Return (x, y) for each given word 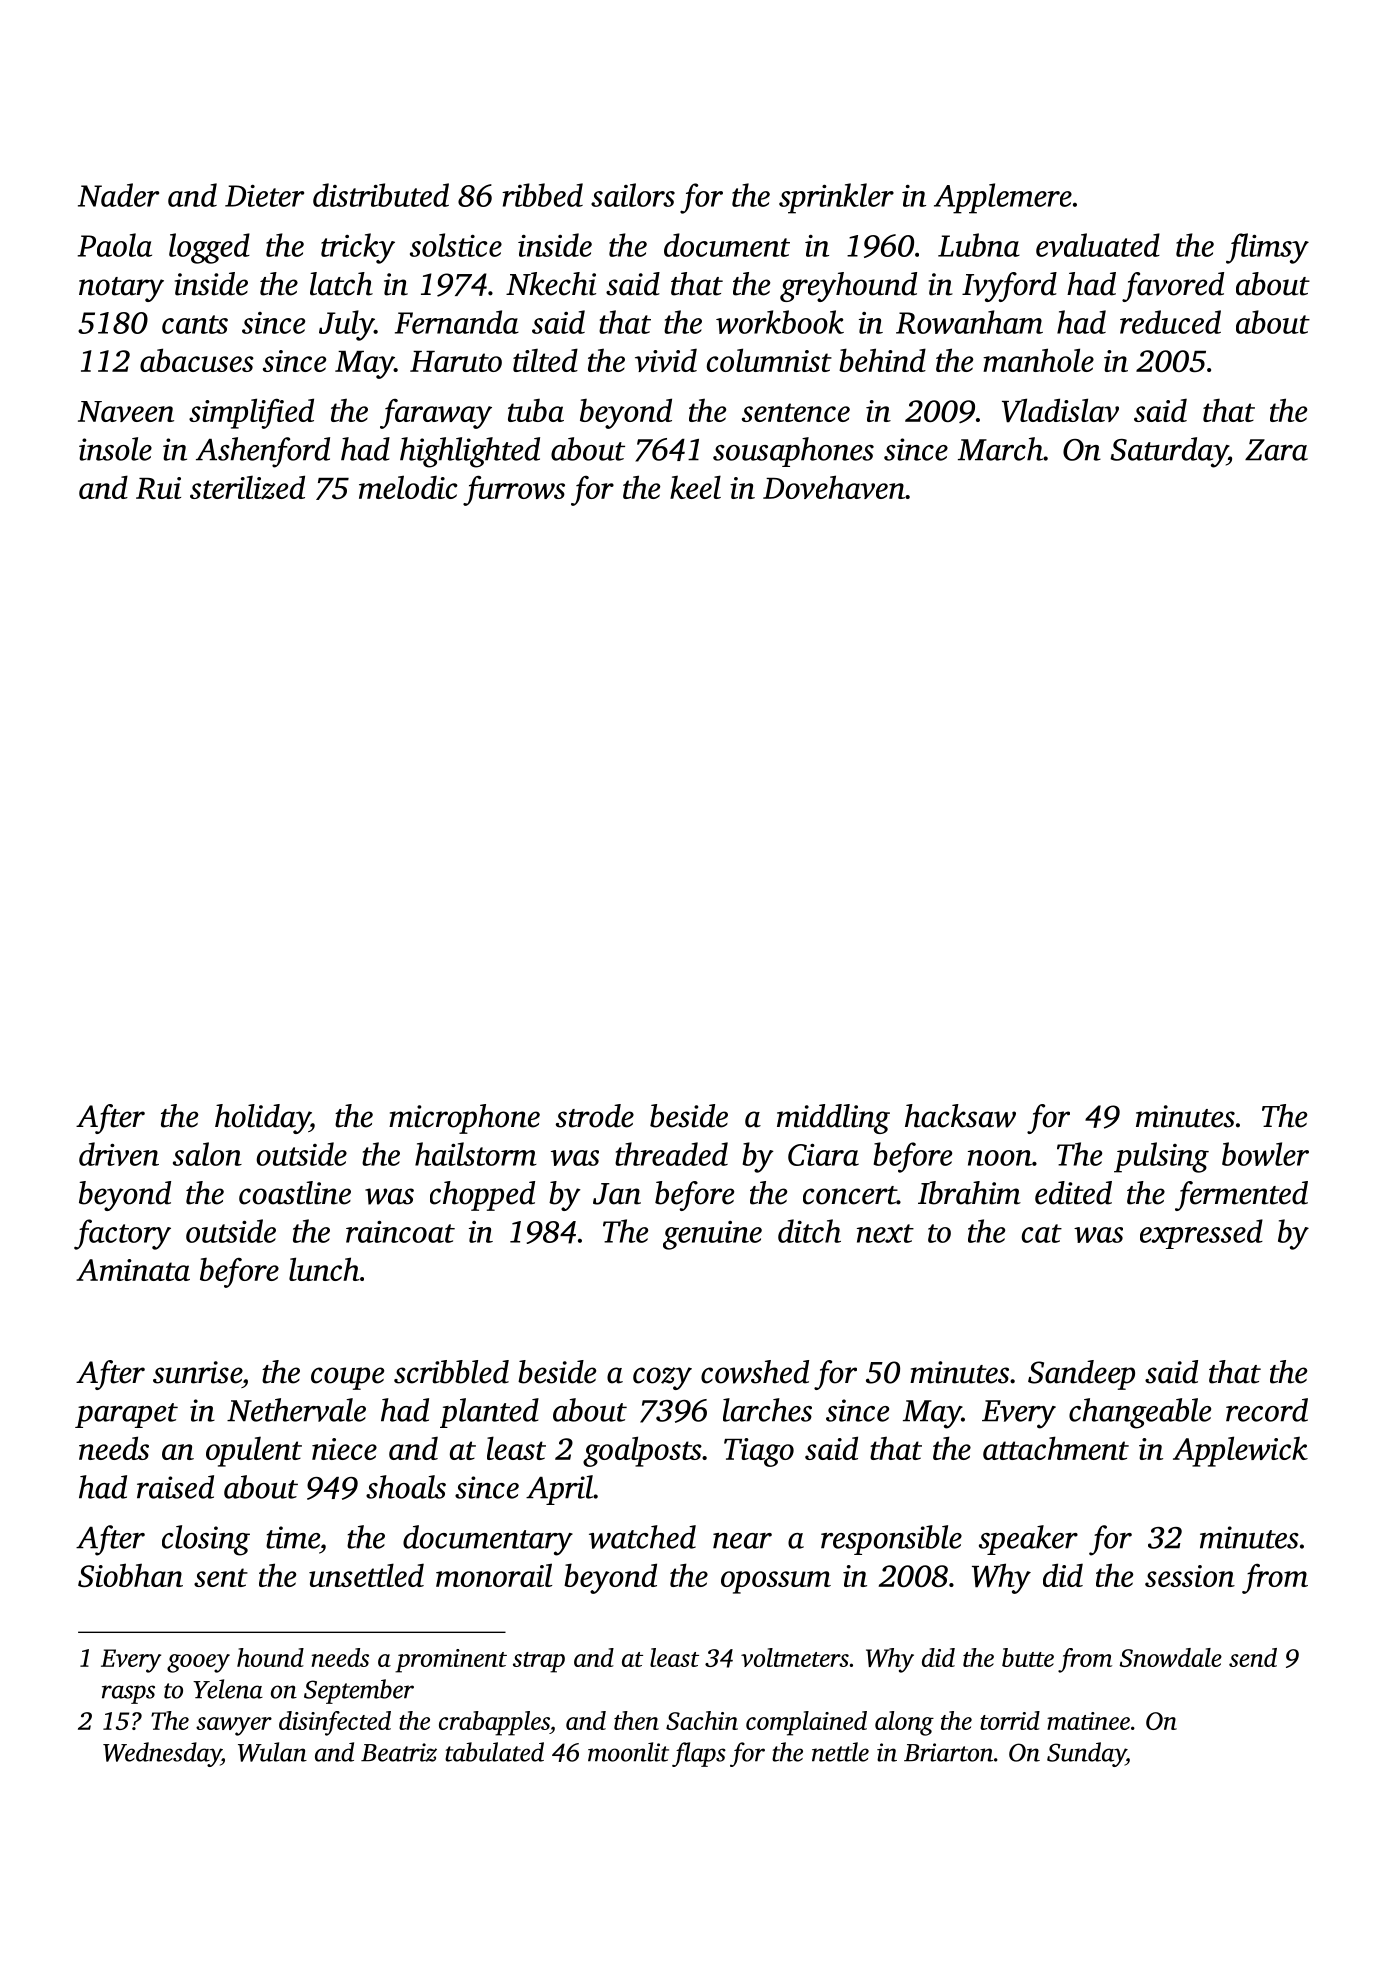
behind (882, 360)
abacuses (197, 360)
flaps (699, 1754)
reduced (1170, 322)
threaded (671, 1154)
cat (1042, 1233)
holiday (262, 1119)
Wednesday (162, 1754)
